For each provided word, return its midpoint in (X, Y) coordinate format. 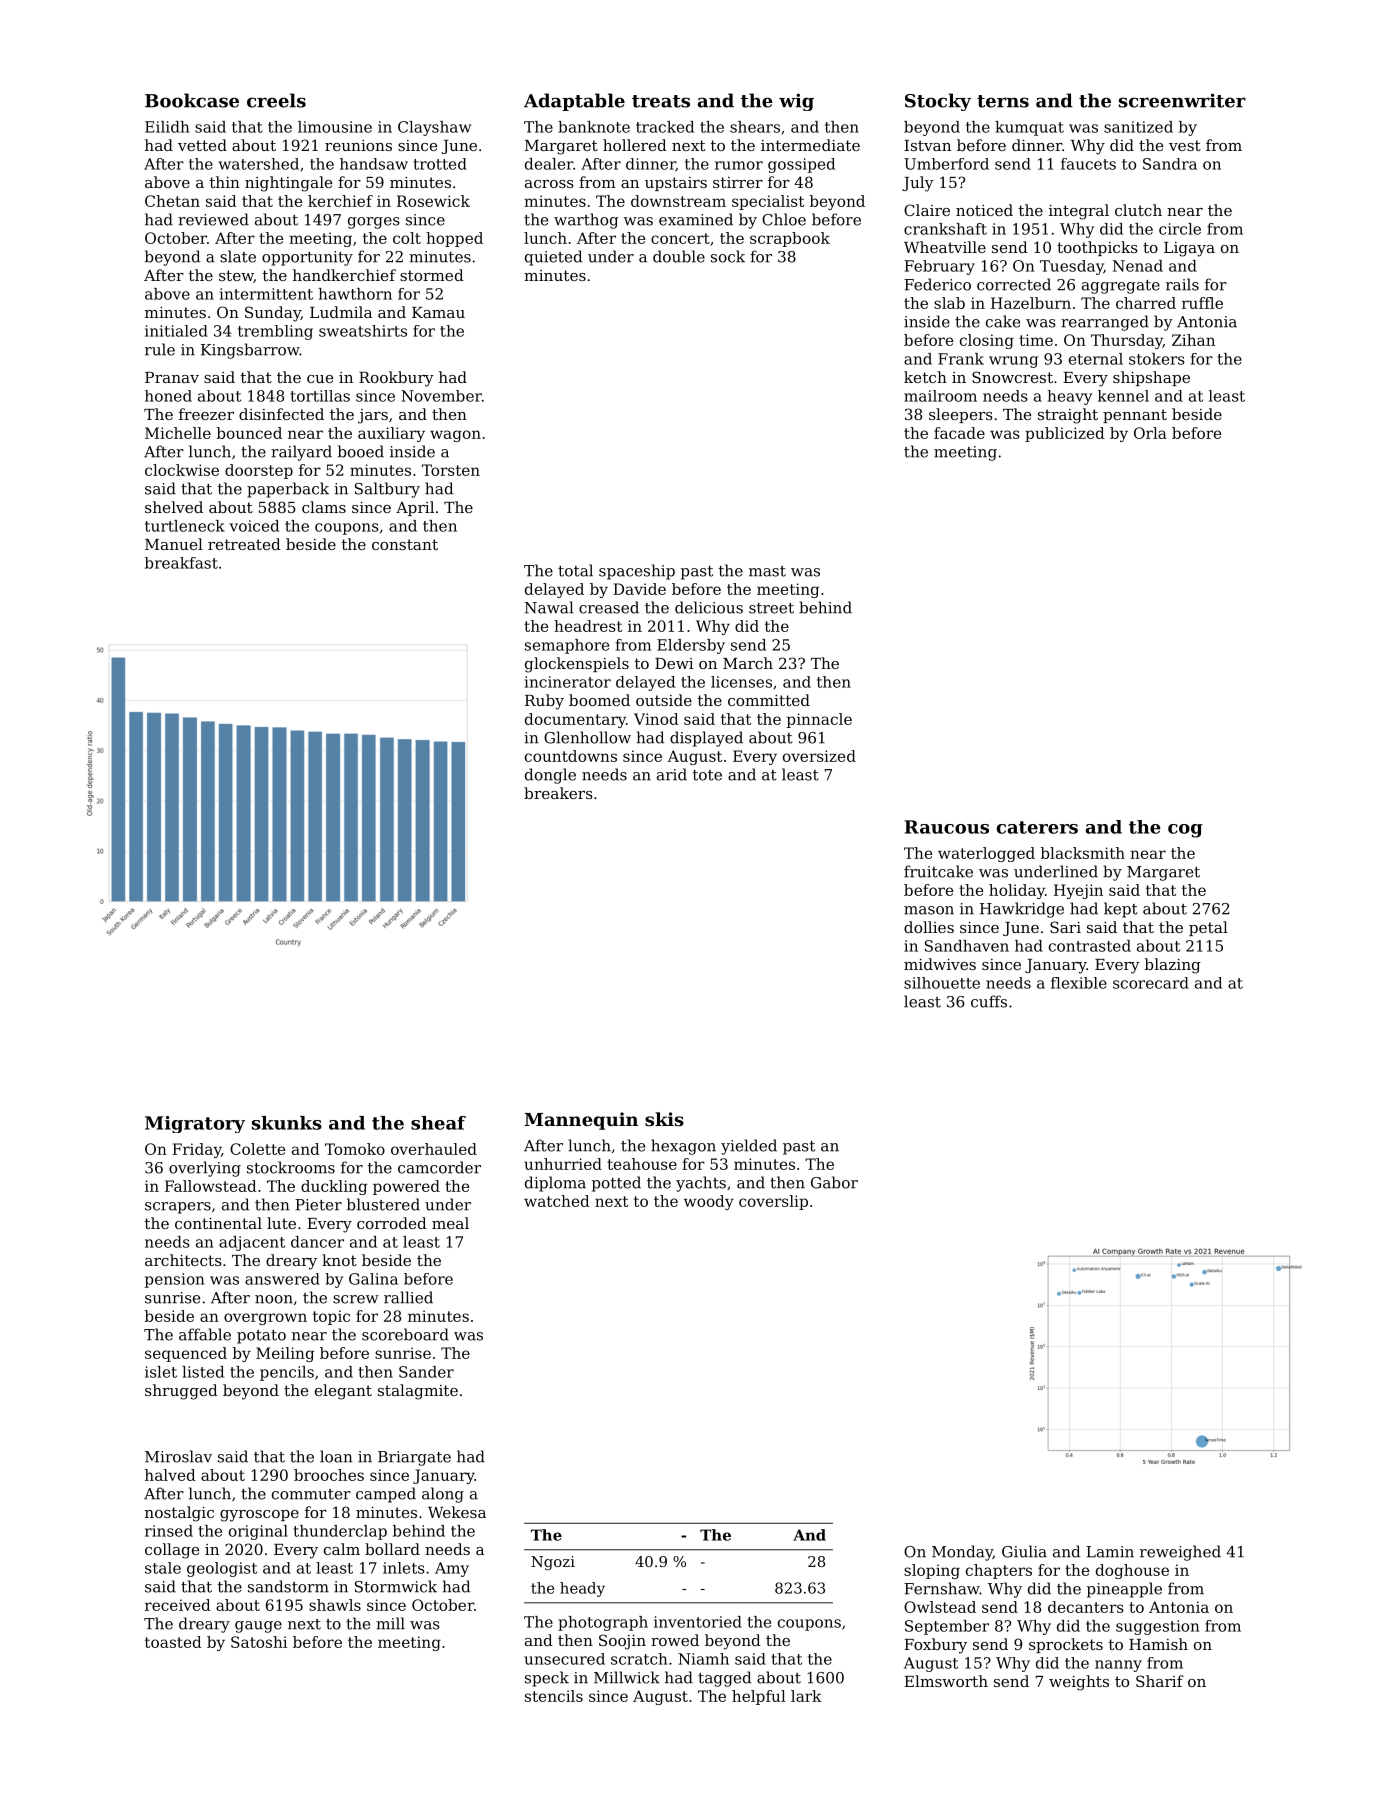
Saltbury (387, 490)
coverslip (773, 1202)
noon (274, 1299)
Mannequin (581, 1121)
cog (1185, 831)
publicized (1065, 434)
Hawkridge (1022, 910)
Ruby (544, 702)
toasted (173, 1642)
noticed (984, 210)
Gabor (834, 1182)
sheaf (438, 1123)
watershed (259, 164)
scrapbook (790, 239)
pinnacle (819, 720)
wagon (455, 436)
